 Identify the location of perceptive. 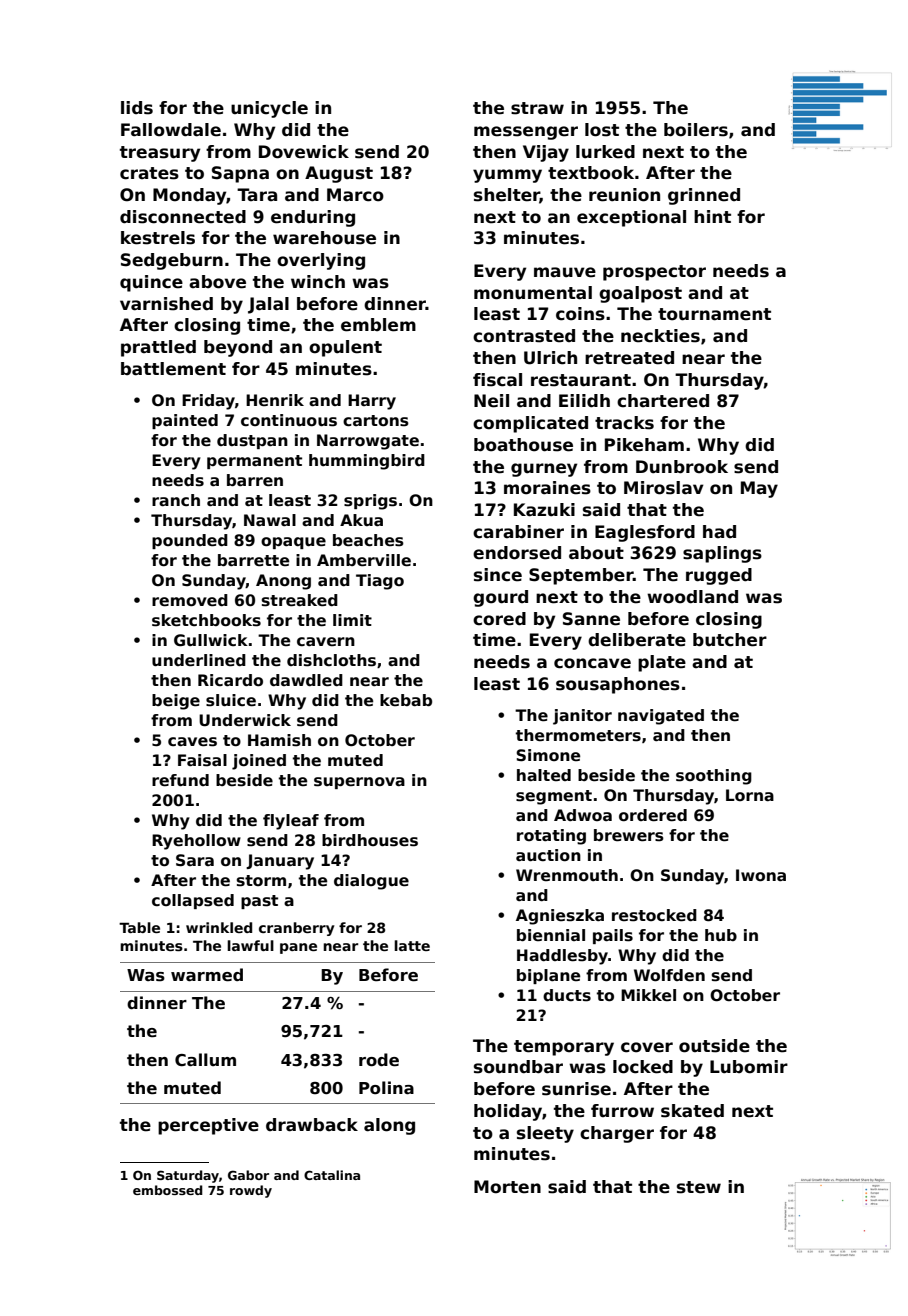
(208, 1126).
